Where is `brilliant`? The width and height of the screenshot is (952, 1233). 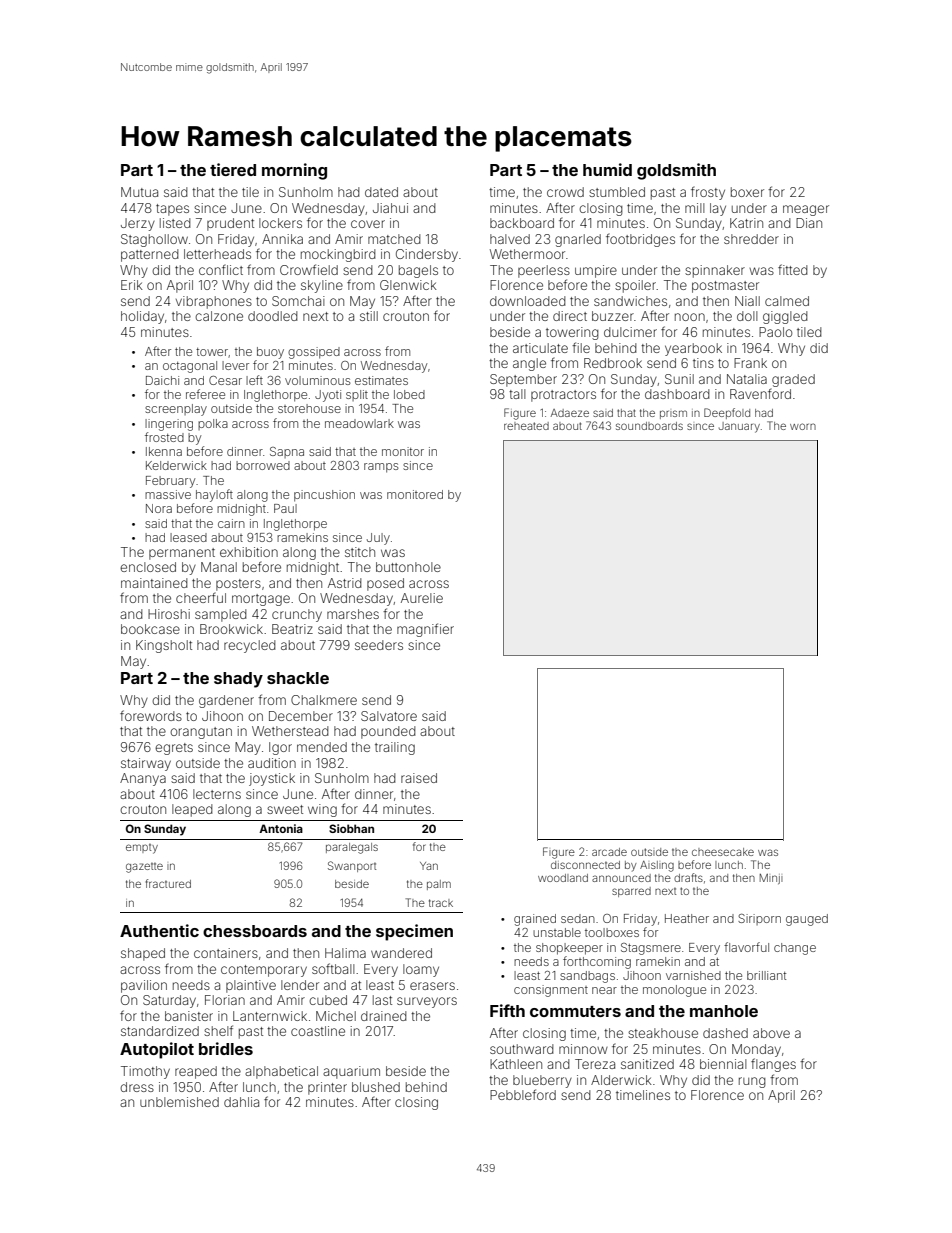
brilliant is located at coordinates (766, 975).
